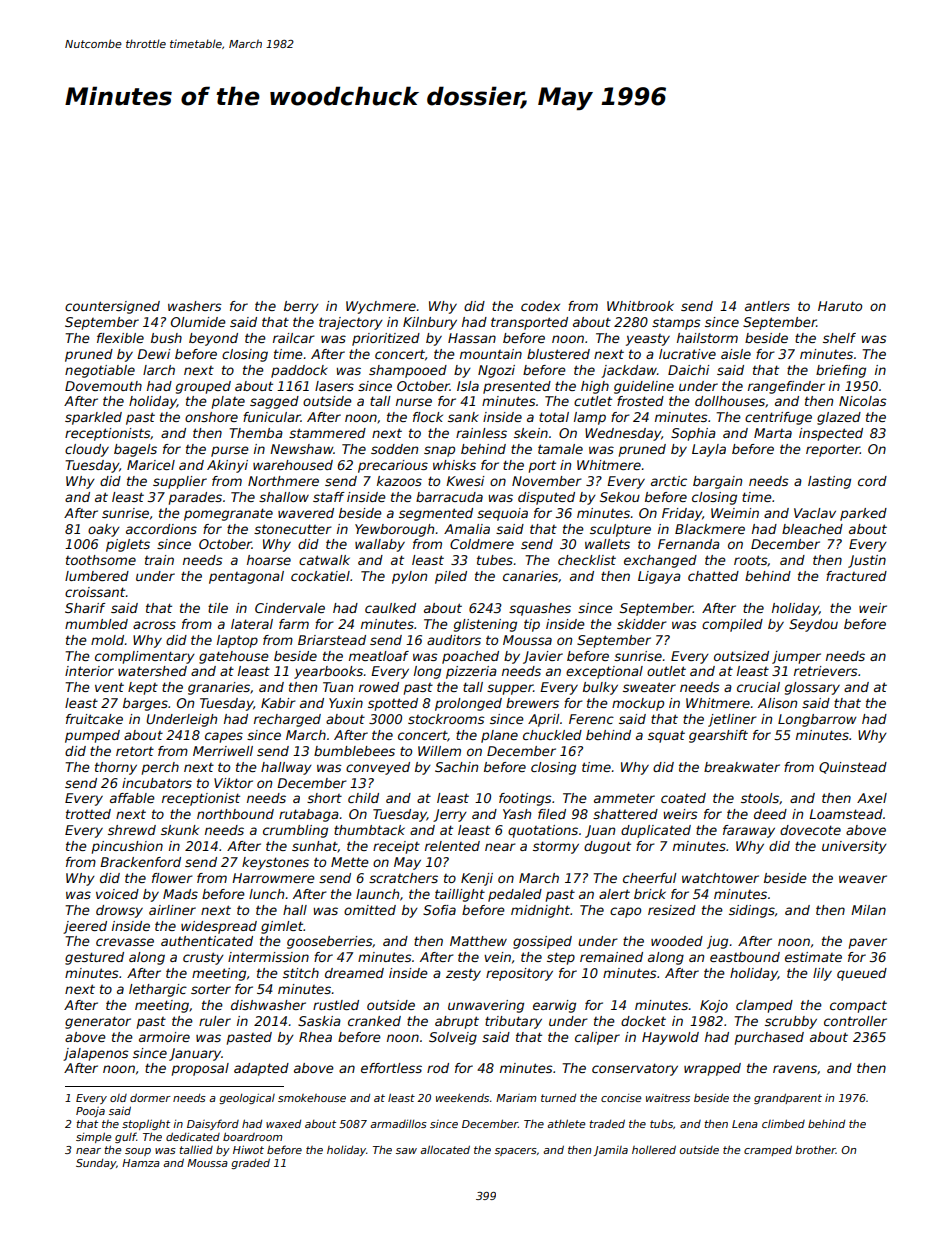 The image size is (952, 1233). What do you see at coordinates (195, 306) in the document?
I see `washers` at bounding box center [195, 306].
